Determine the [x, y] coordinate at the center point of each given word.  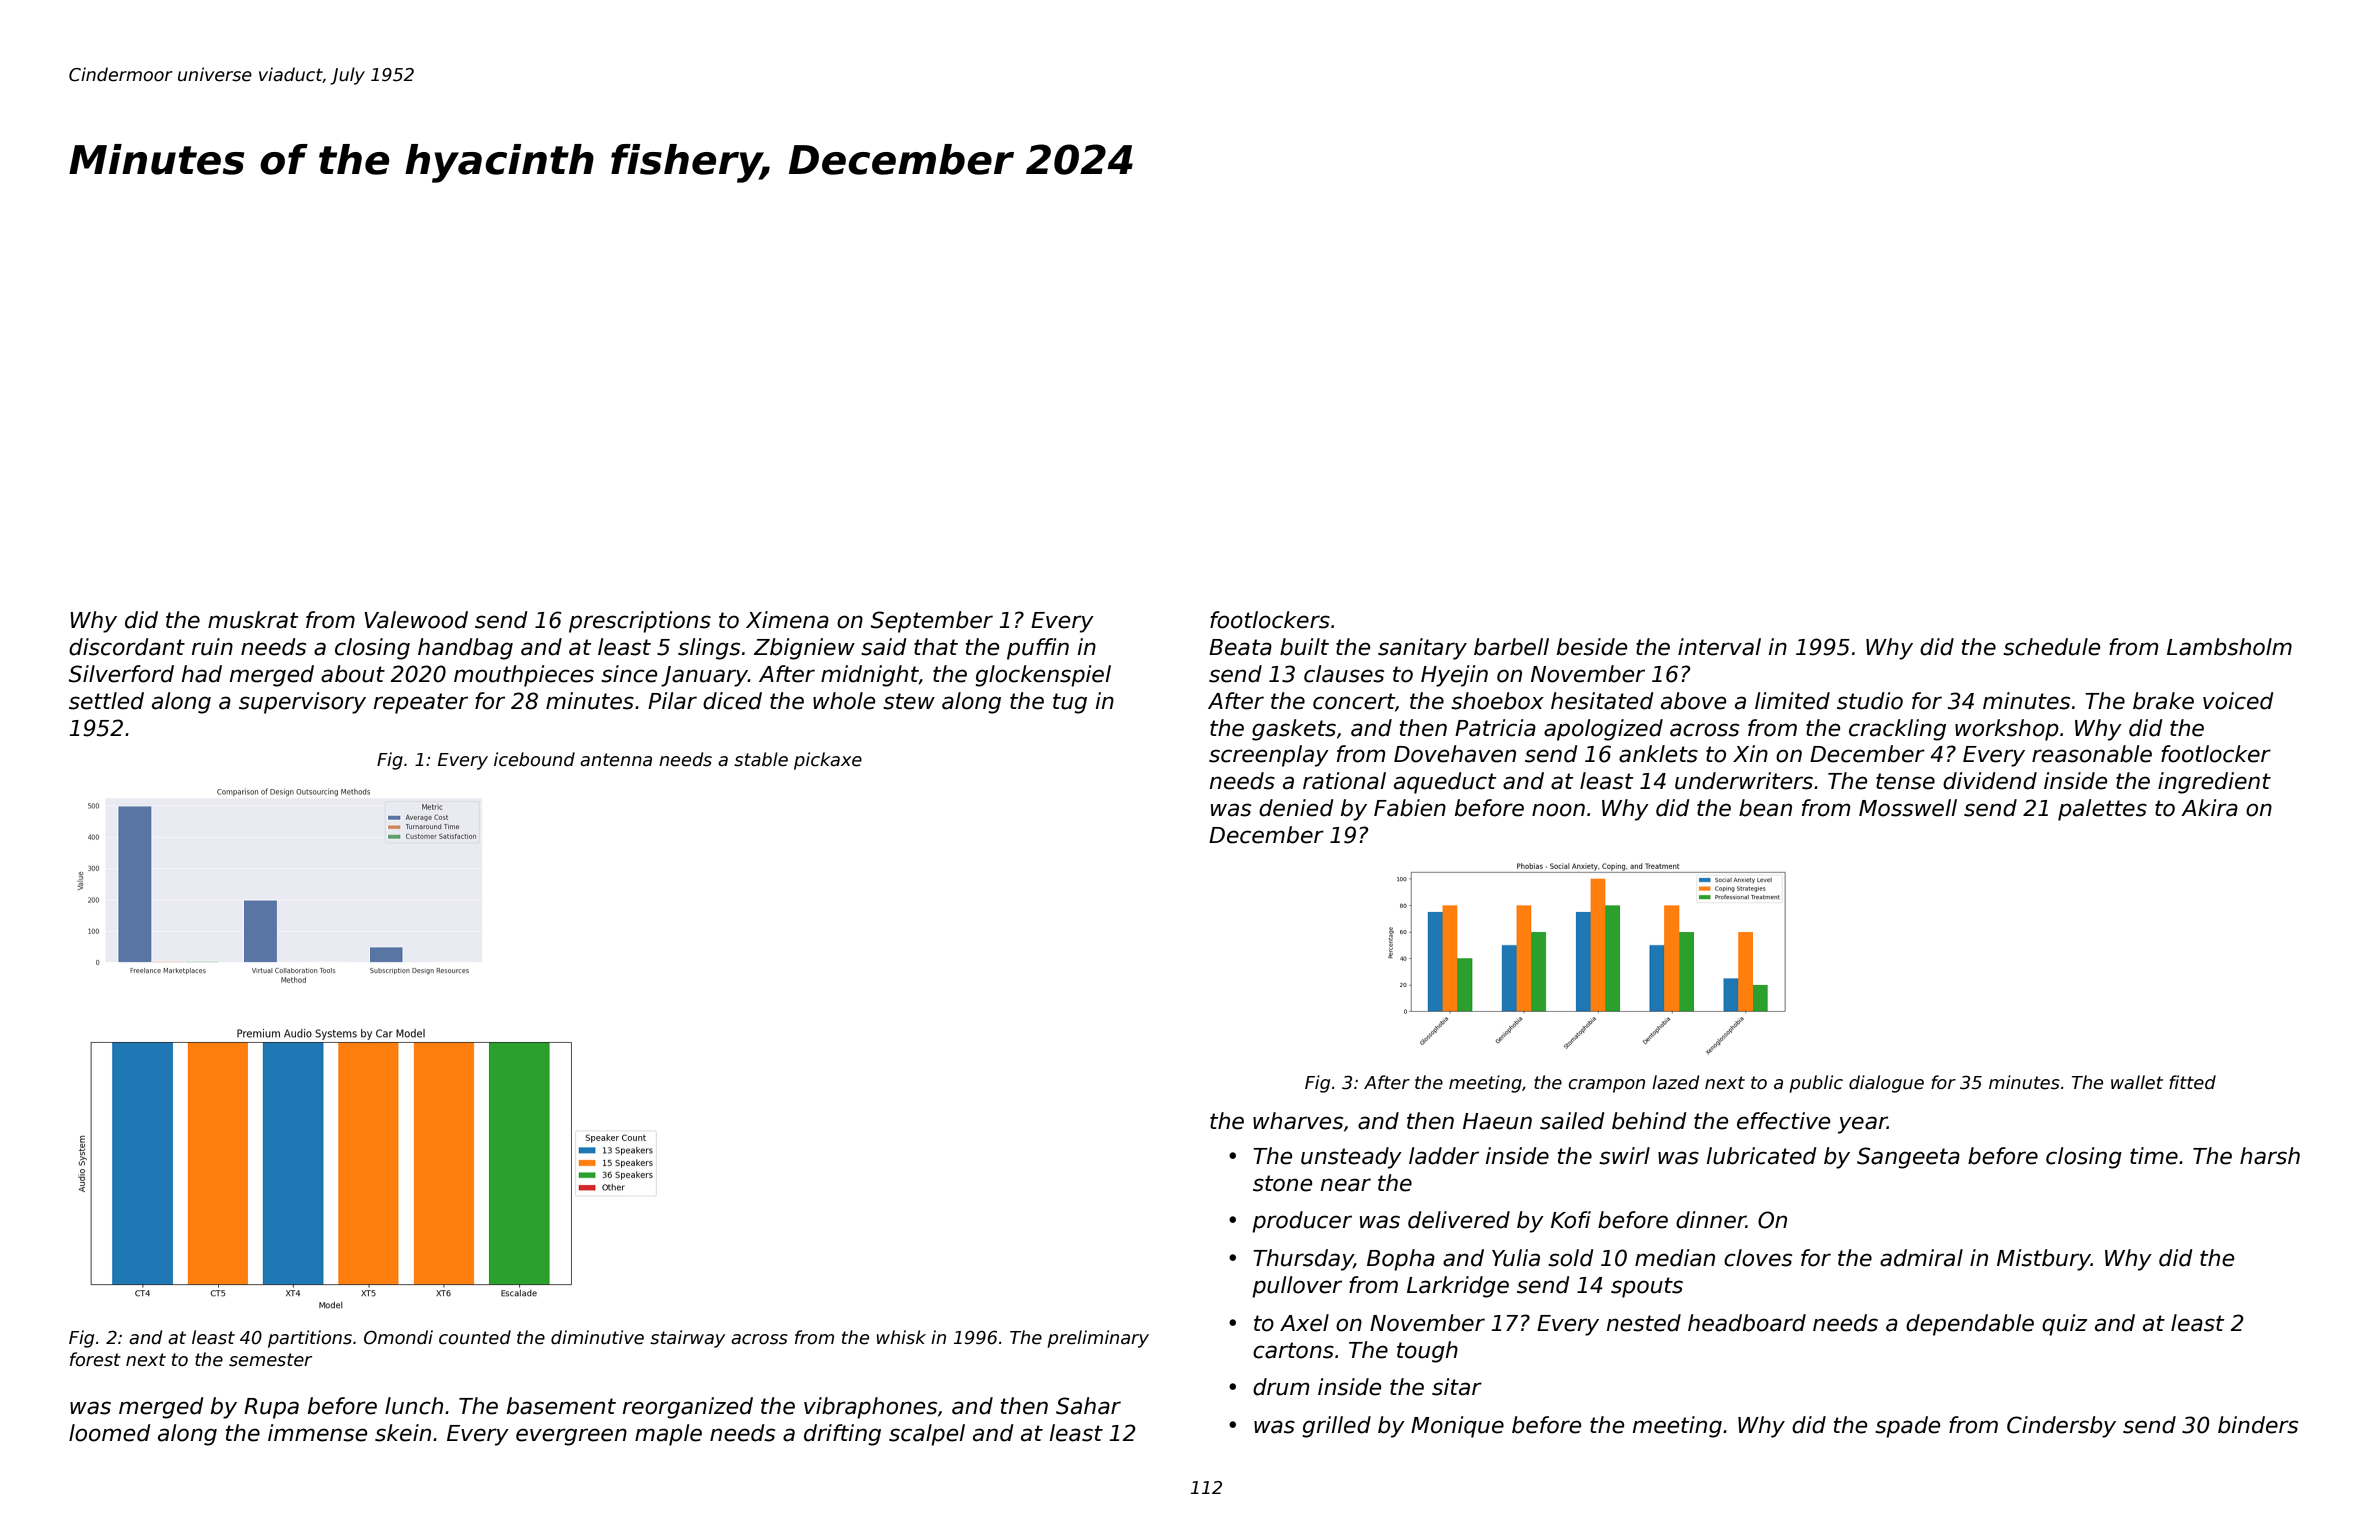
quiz [2064, 1325]
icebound [534, 759]
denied [1296, 808]
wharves [1298, 1121]
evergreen [571, 1437]
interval [1719, 647]
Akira [2209, 808]
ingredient [2214, 783]
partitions [310, 1339]
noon [1558, 810]
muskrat [253, 620]
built [1304, 647]
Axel [1304, 1323]
